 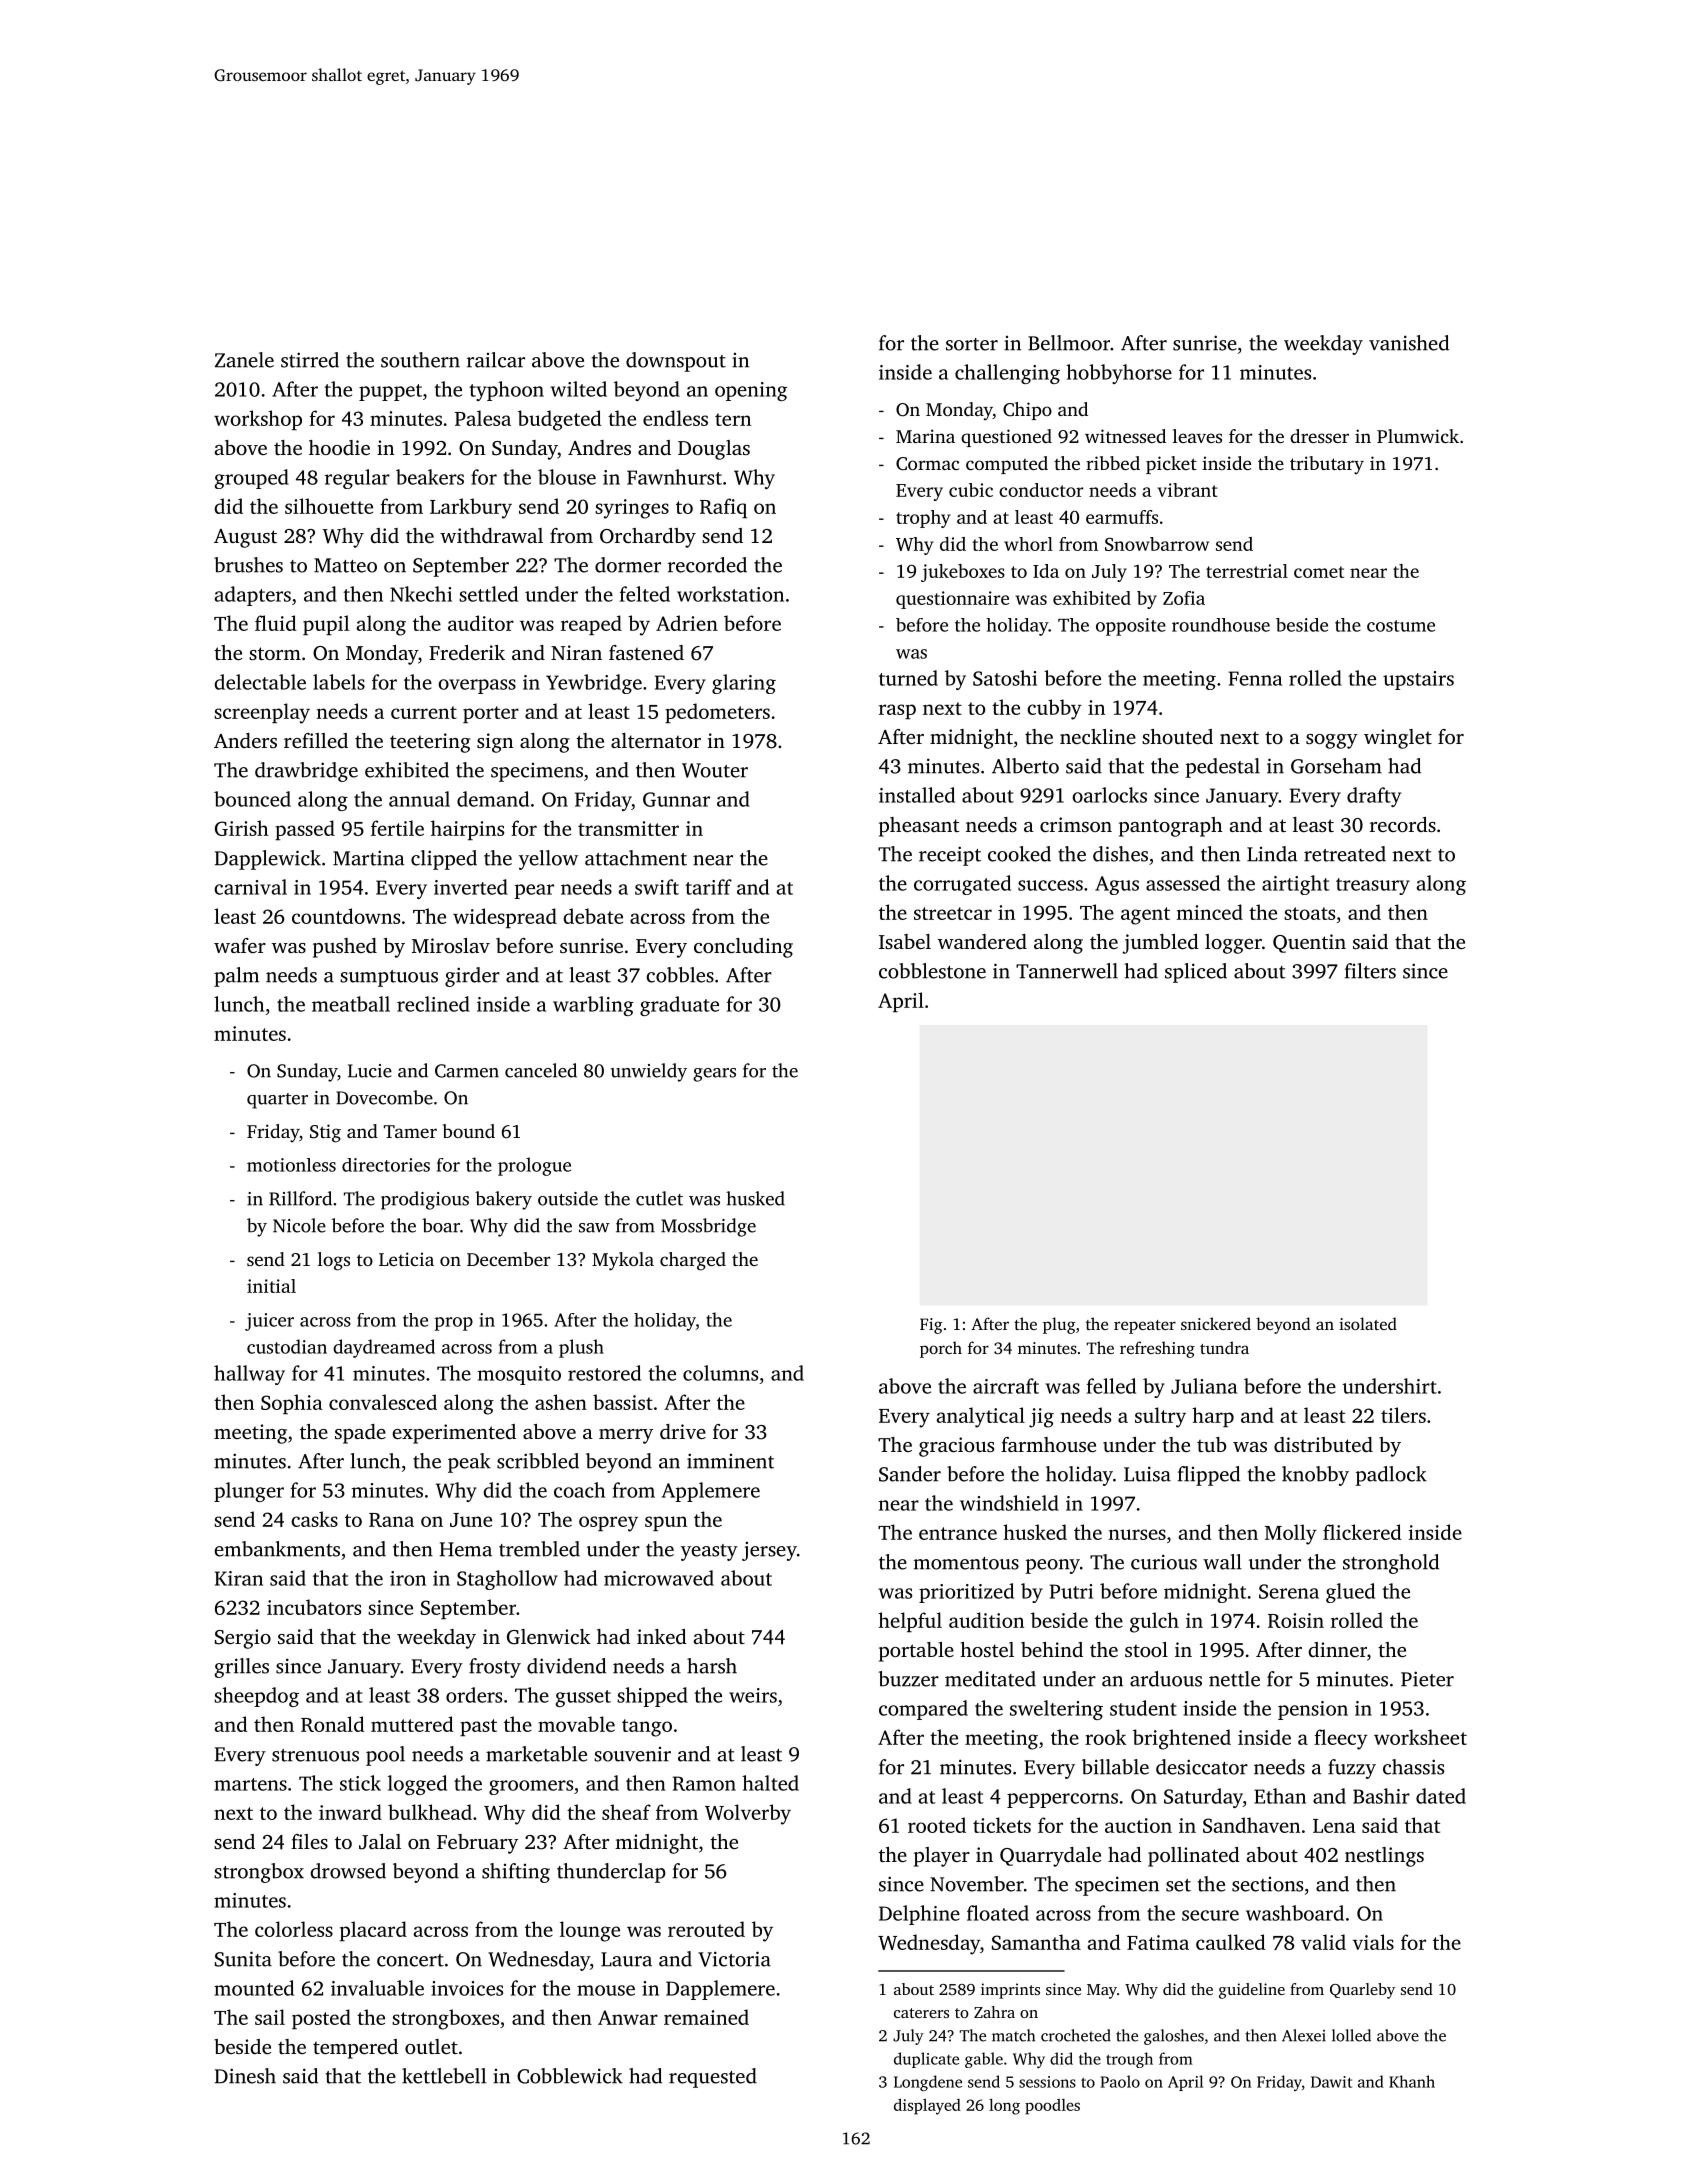 What do you see at coordinates (963, 573) in the document?
I see `jukeboxes` at bounding box center [963, 573].
